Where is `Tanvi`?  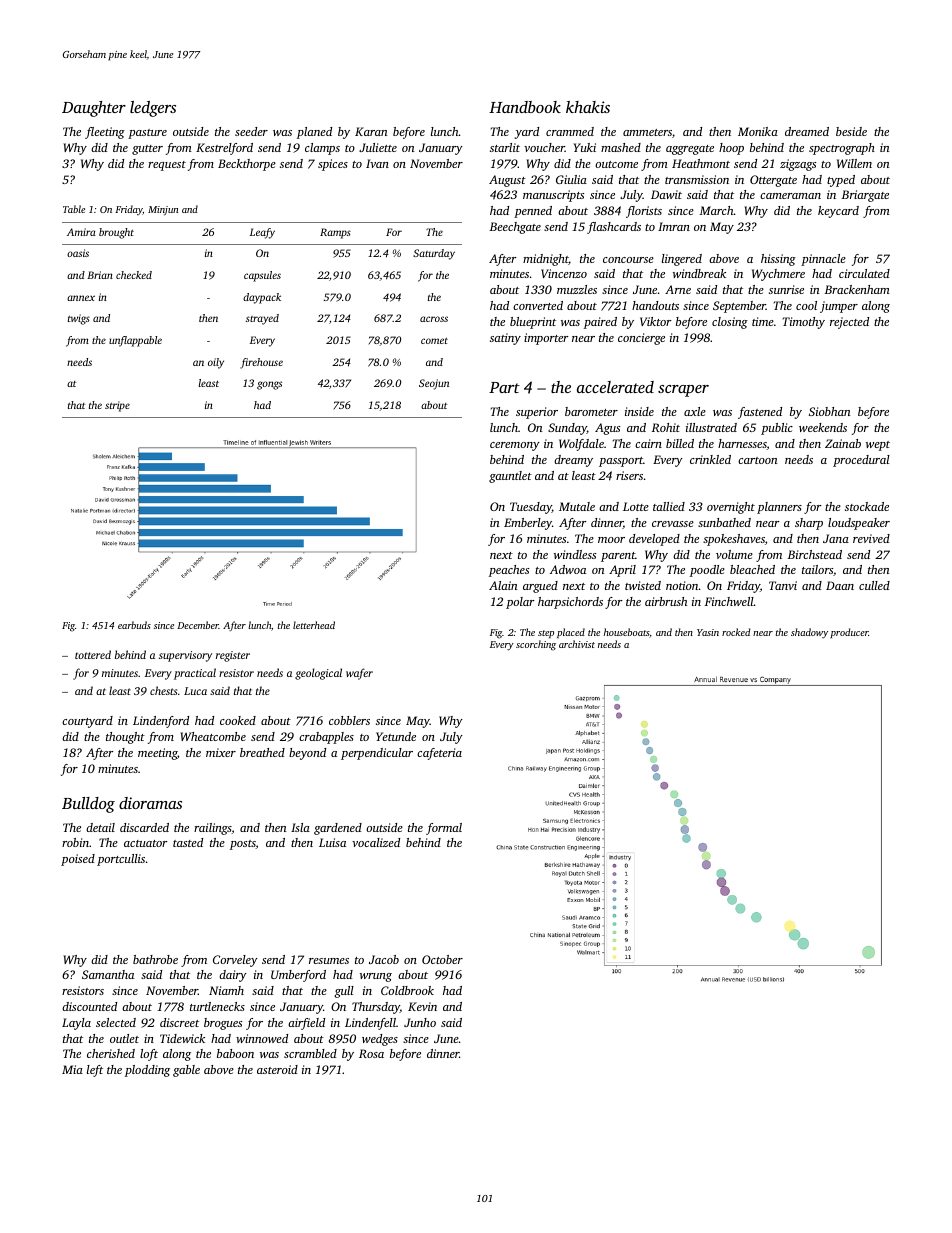 Tanvi is located at coordinates (783, 585).
